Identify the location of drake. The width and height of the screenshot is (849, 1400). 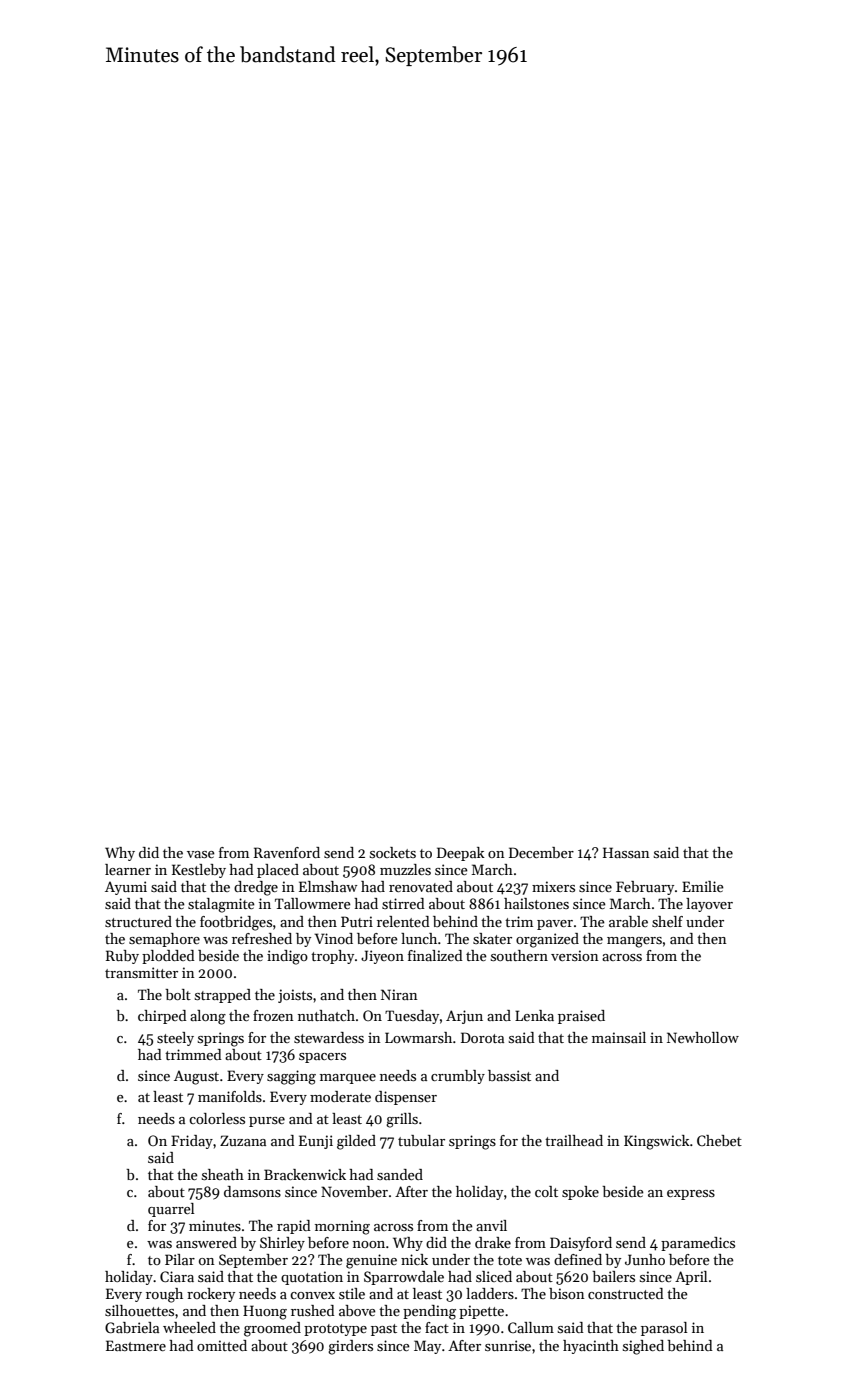
(493, 1242).
